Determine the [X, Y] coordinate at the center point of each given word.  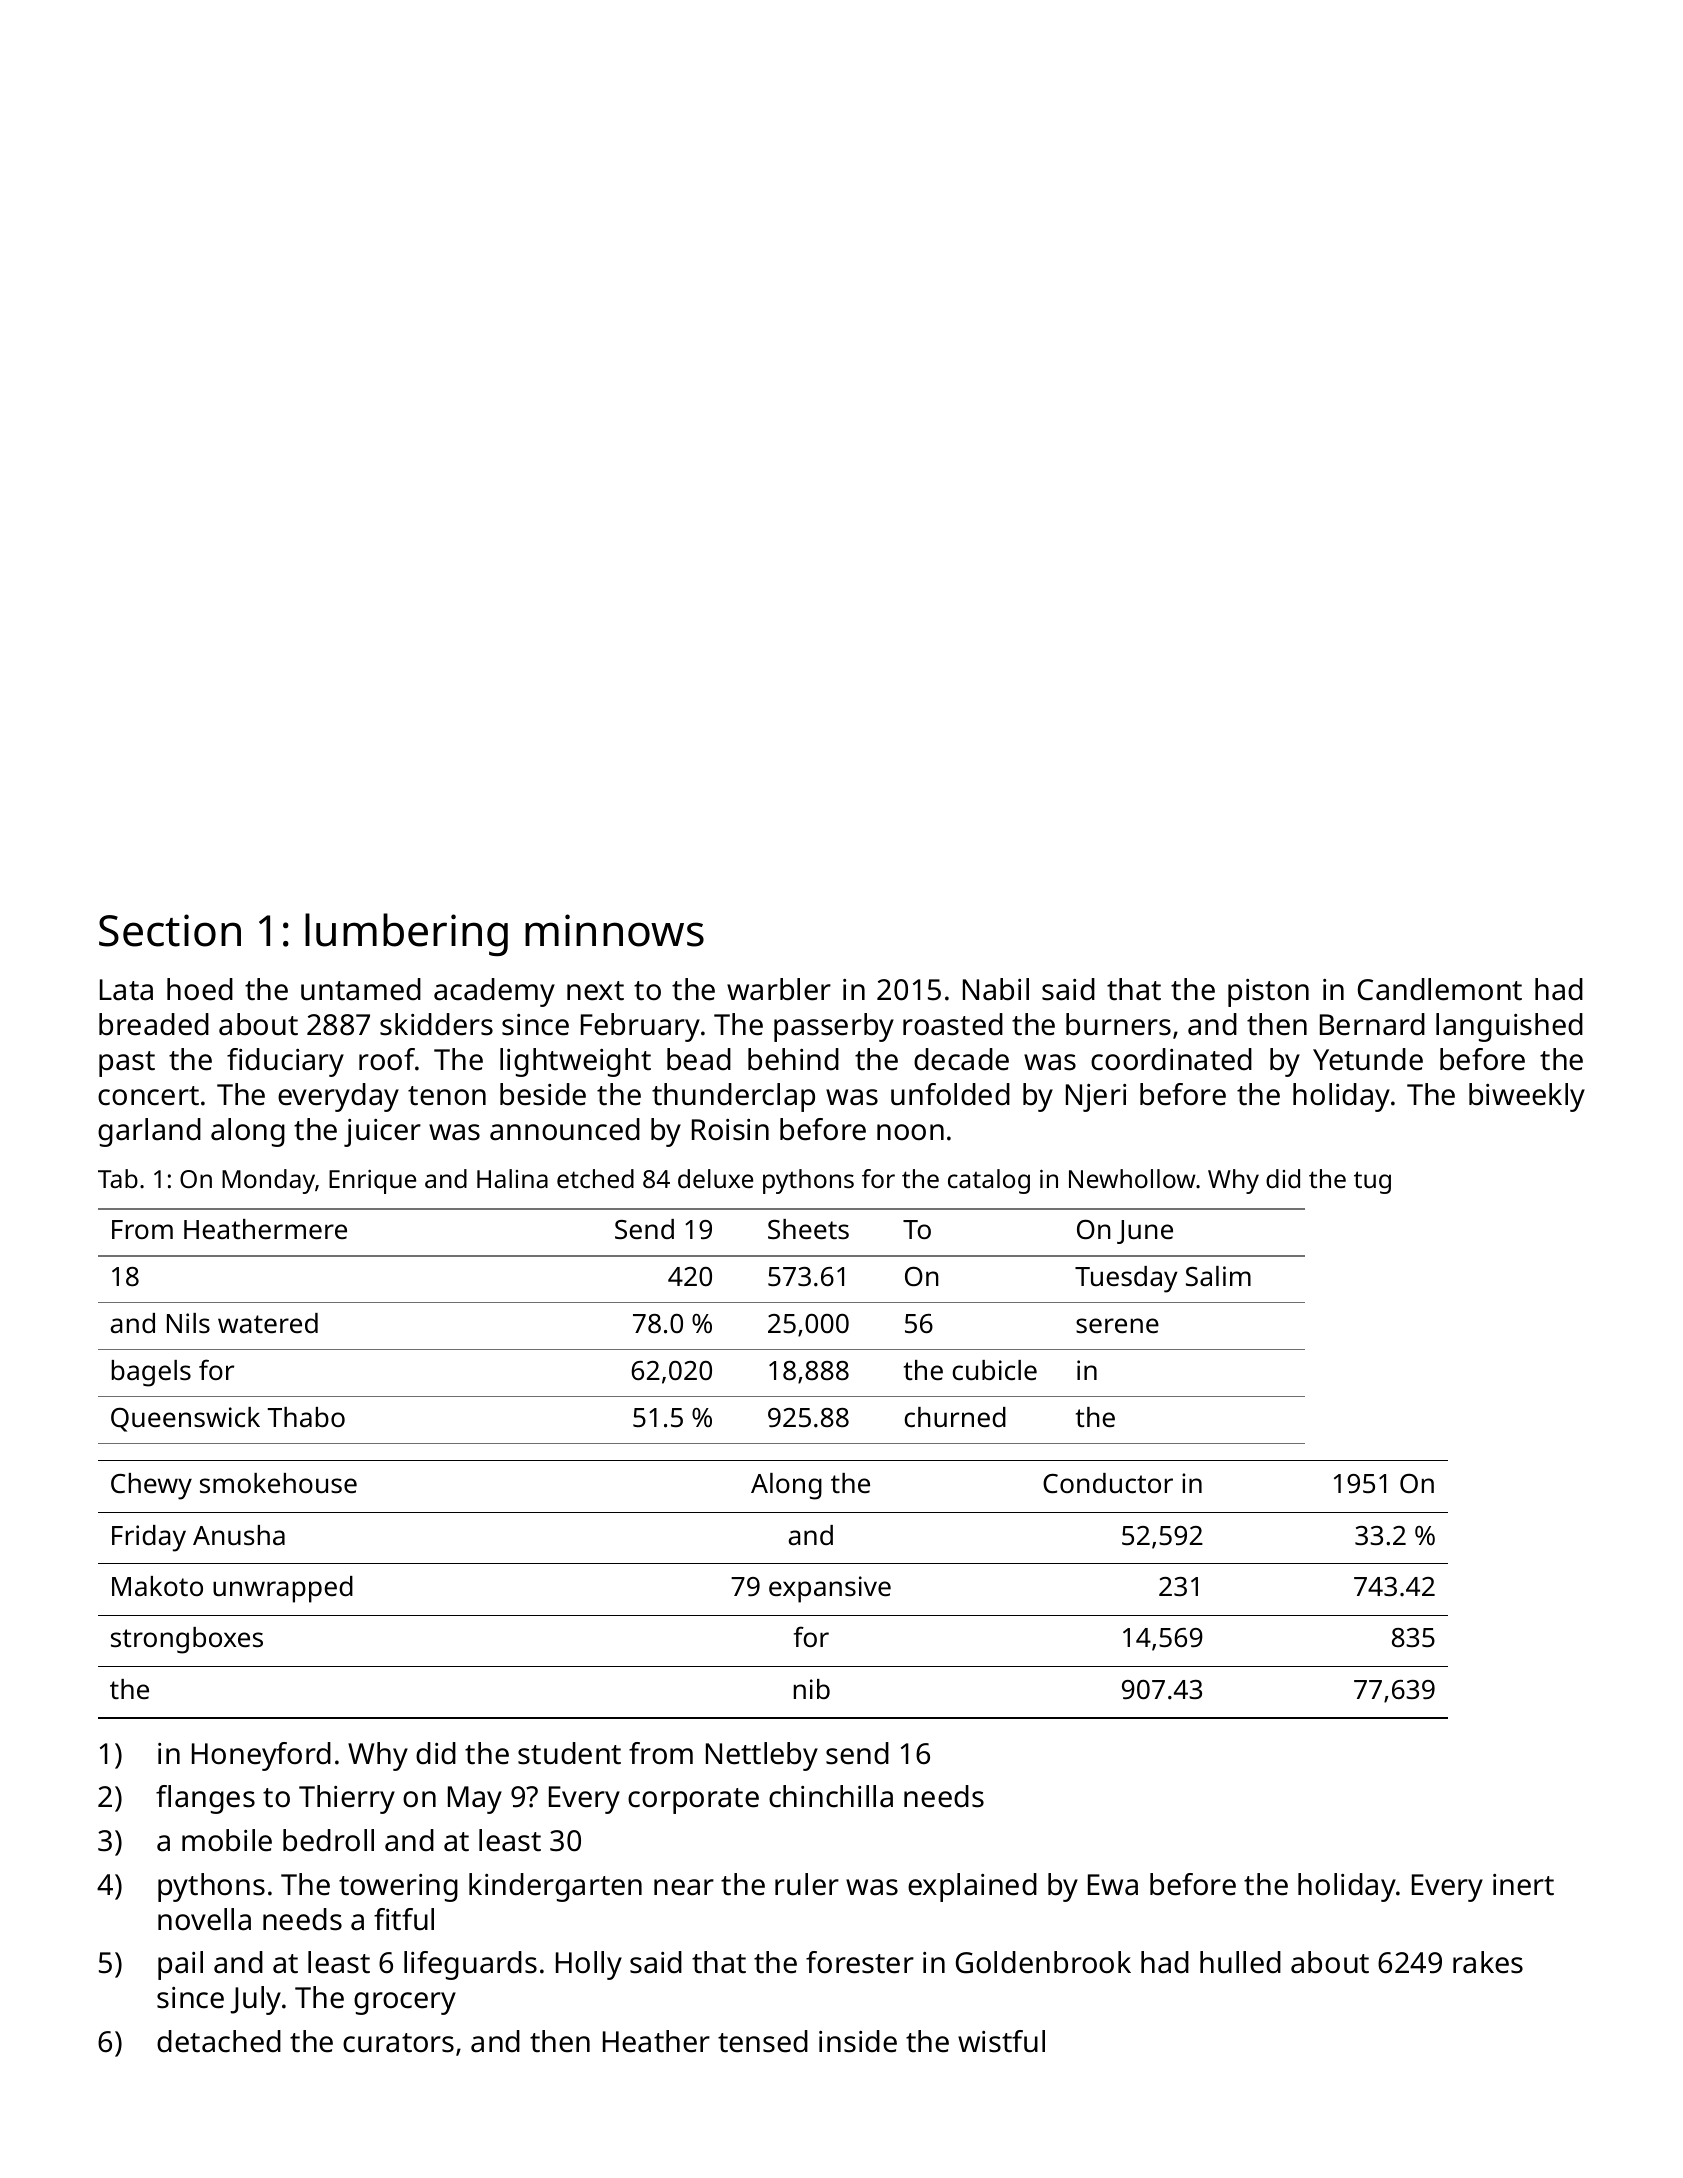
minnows [614, 930]
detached [219, 2041]
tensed [763, 2041]
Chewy [151, 1486]
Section [170, 930]
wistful [1001, 2041]
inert [1523, 1885]
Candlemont [1440, 989]
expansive [830, 1589]
